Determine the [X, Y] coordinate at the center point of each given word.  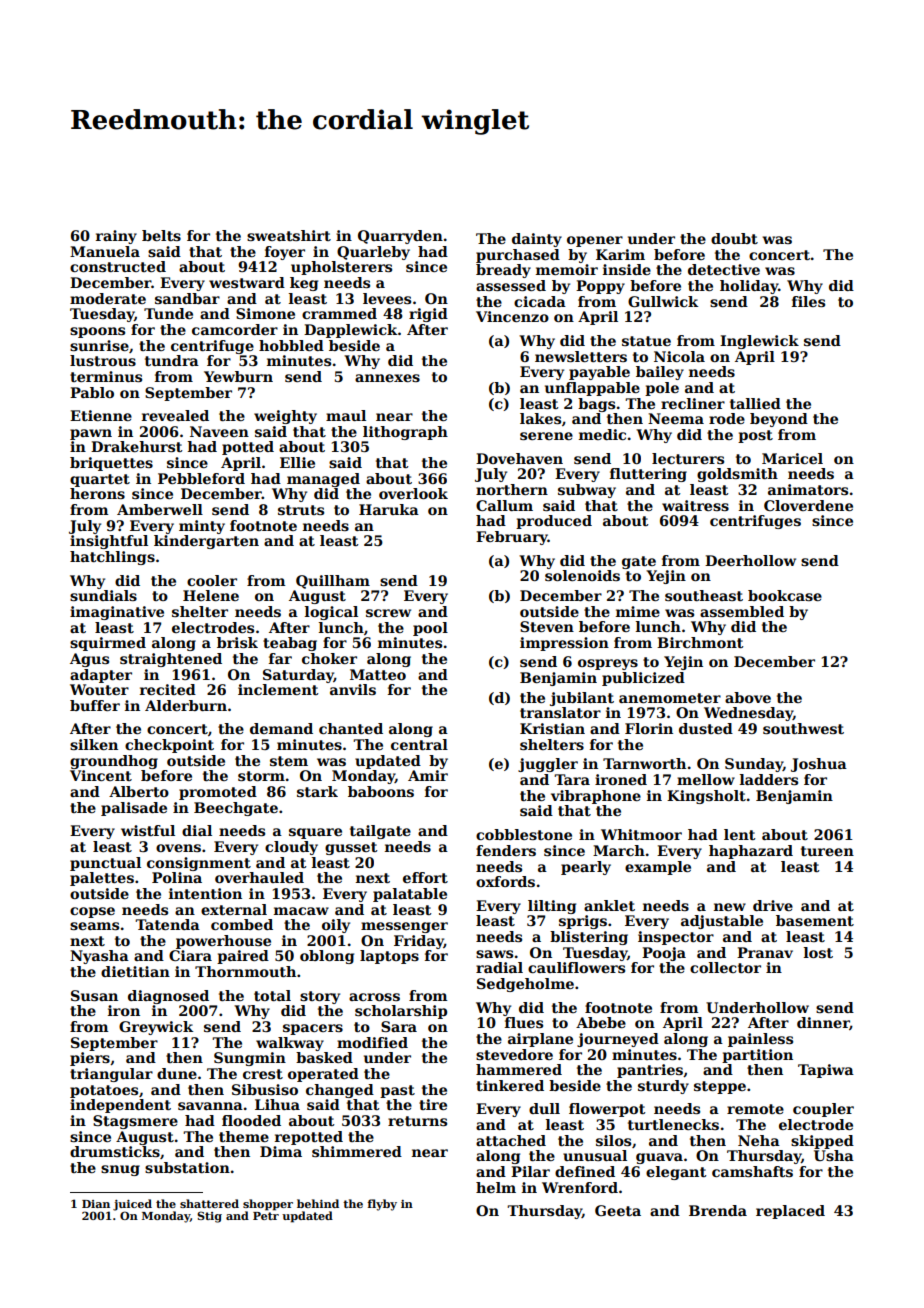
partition [757, 1056]
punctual [105, 864]
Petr [266, 1216]
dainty [537, 240]
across [374, 997]
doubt [734, 238]
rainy [116, 237]
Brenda [718, 1210]
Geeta [618, 1210]
